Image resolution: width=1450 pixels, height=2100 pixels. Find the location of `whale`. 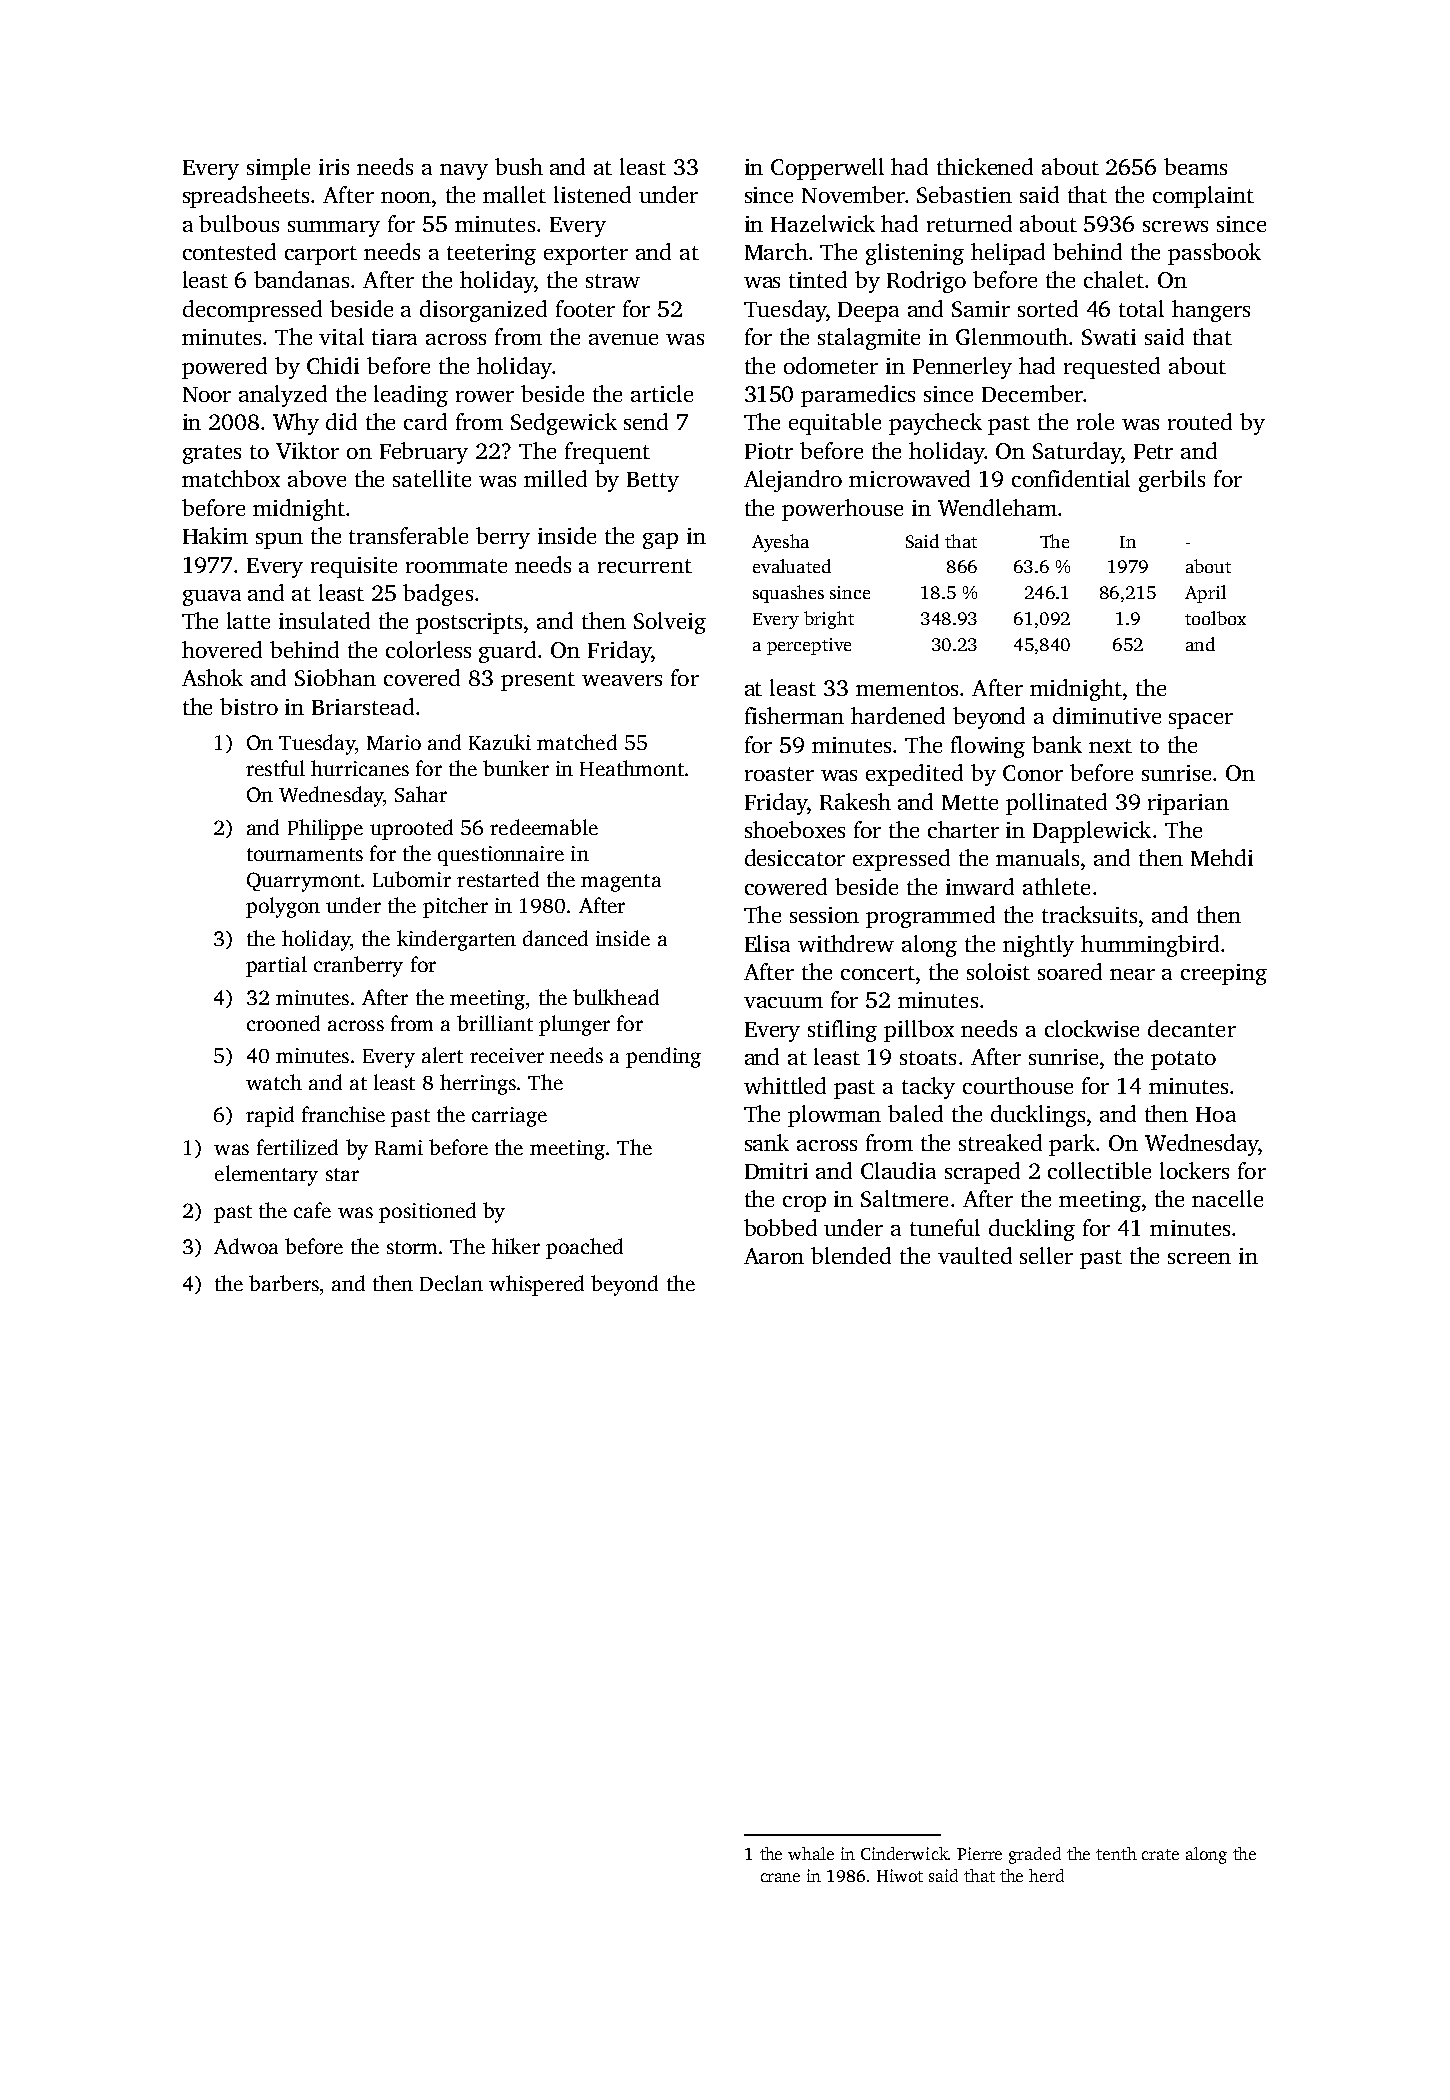

whale is located at coordinates (811, 1853).
